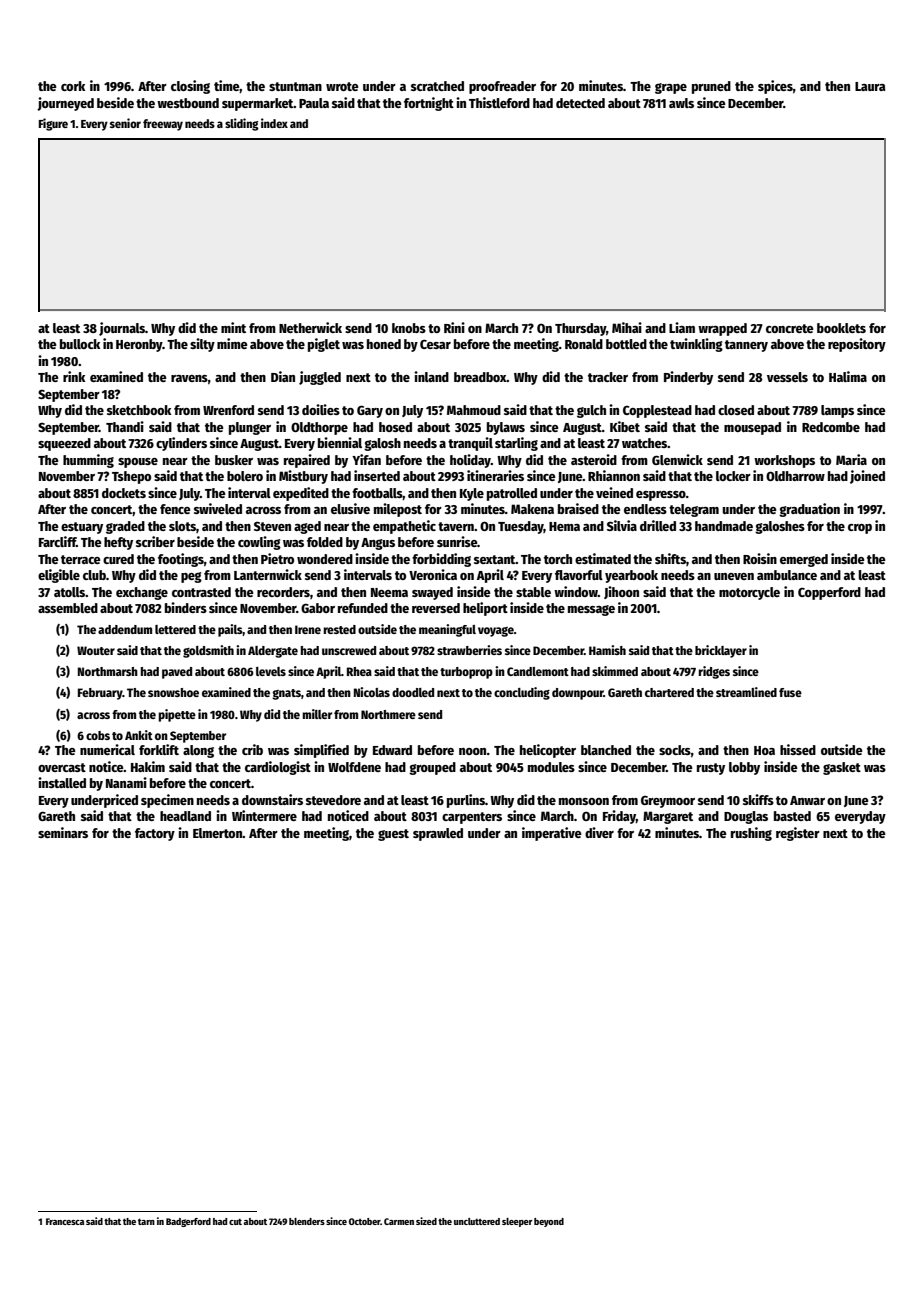 The width and height of the page is (924, 1308). I want to click on numerical, so click(107, 749).
